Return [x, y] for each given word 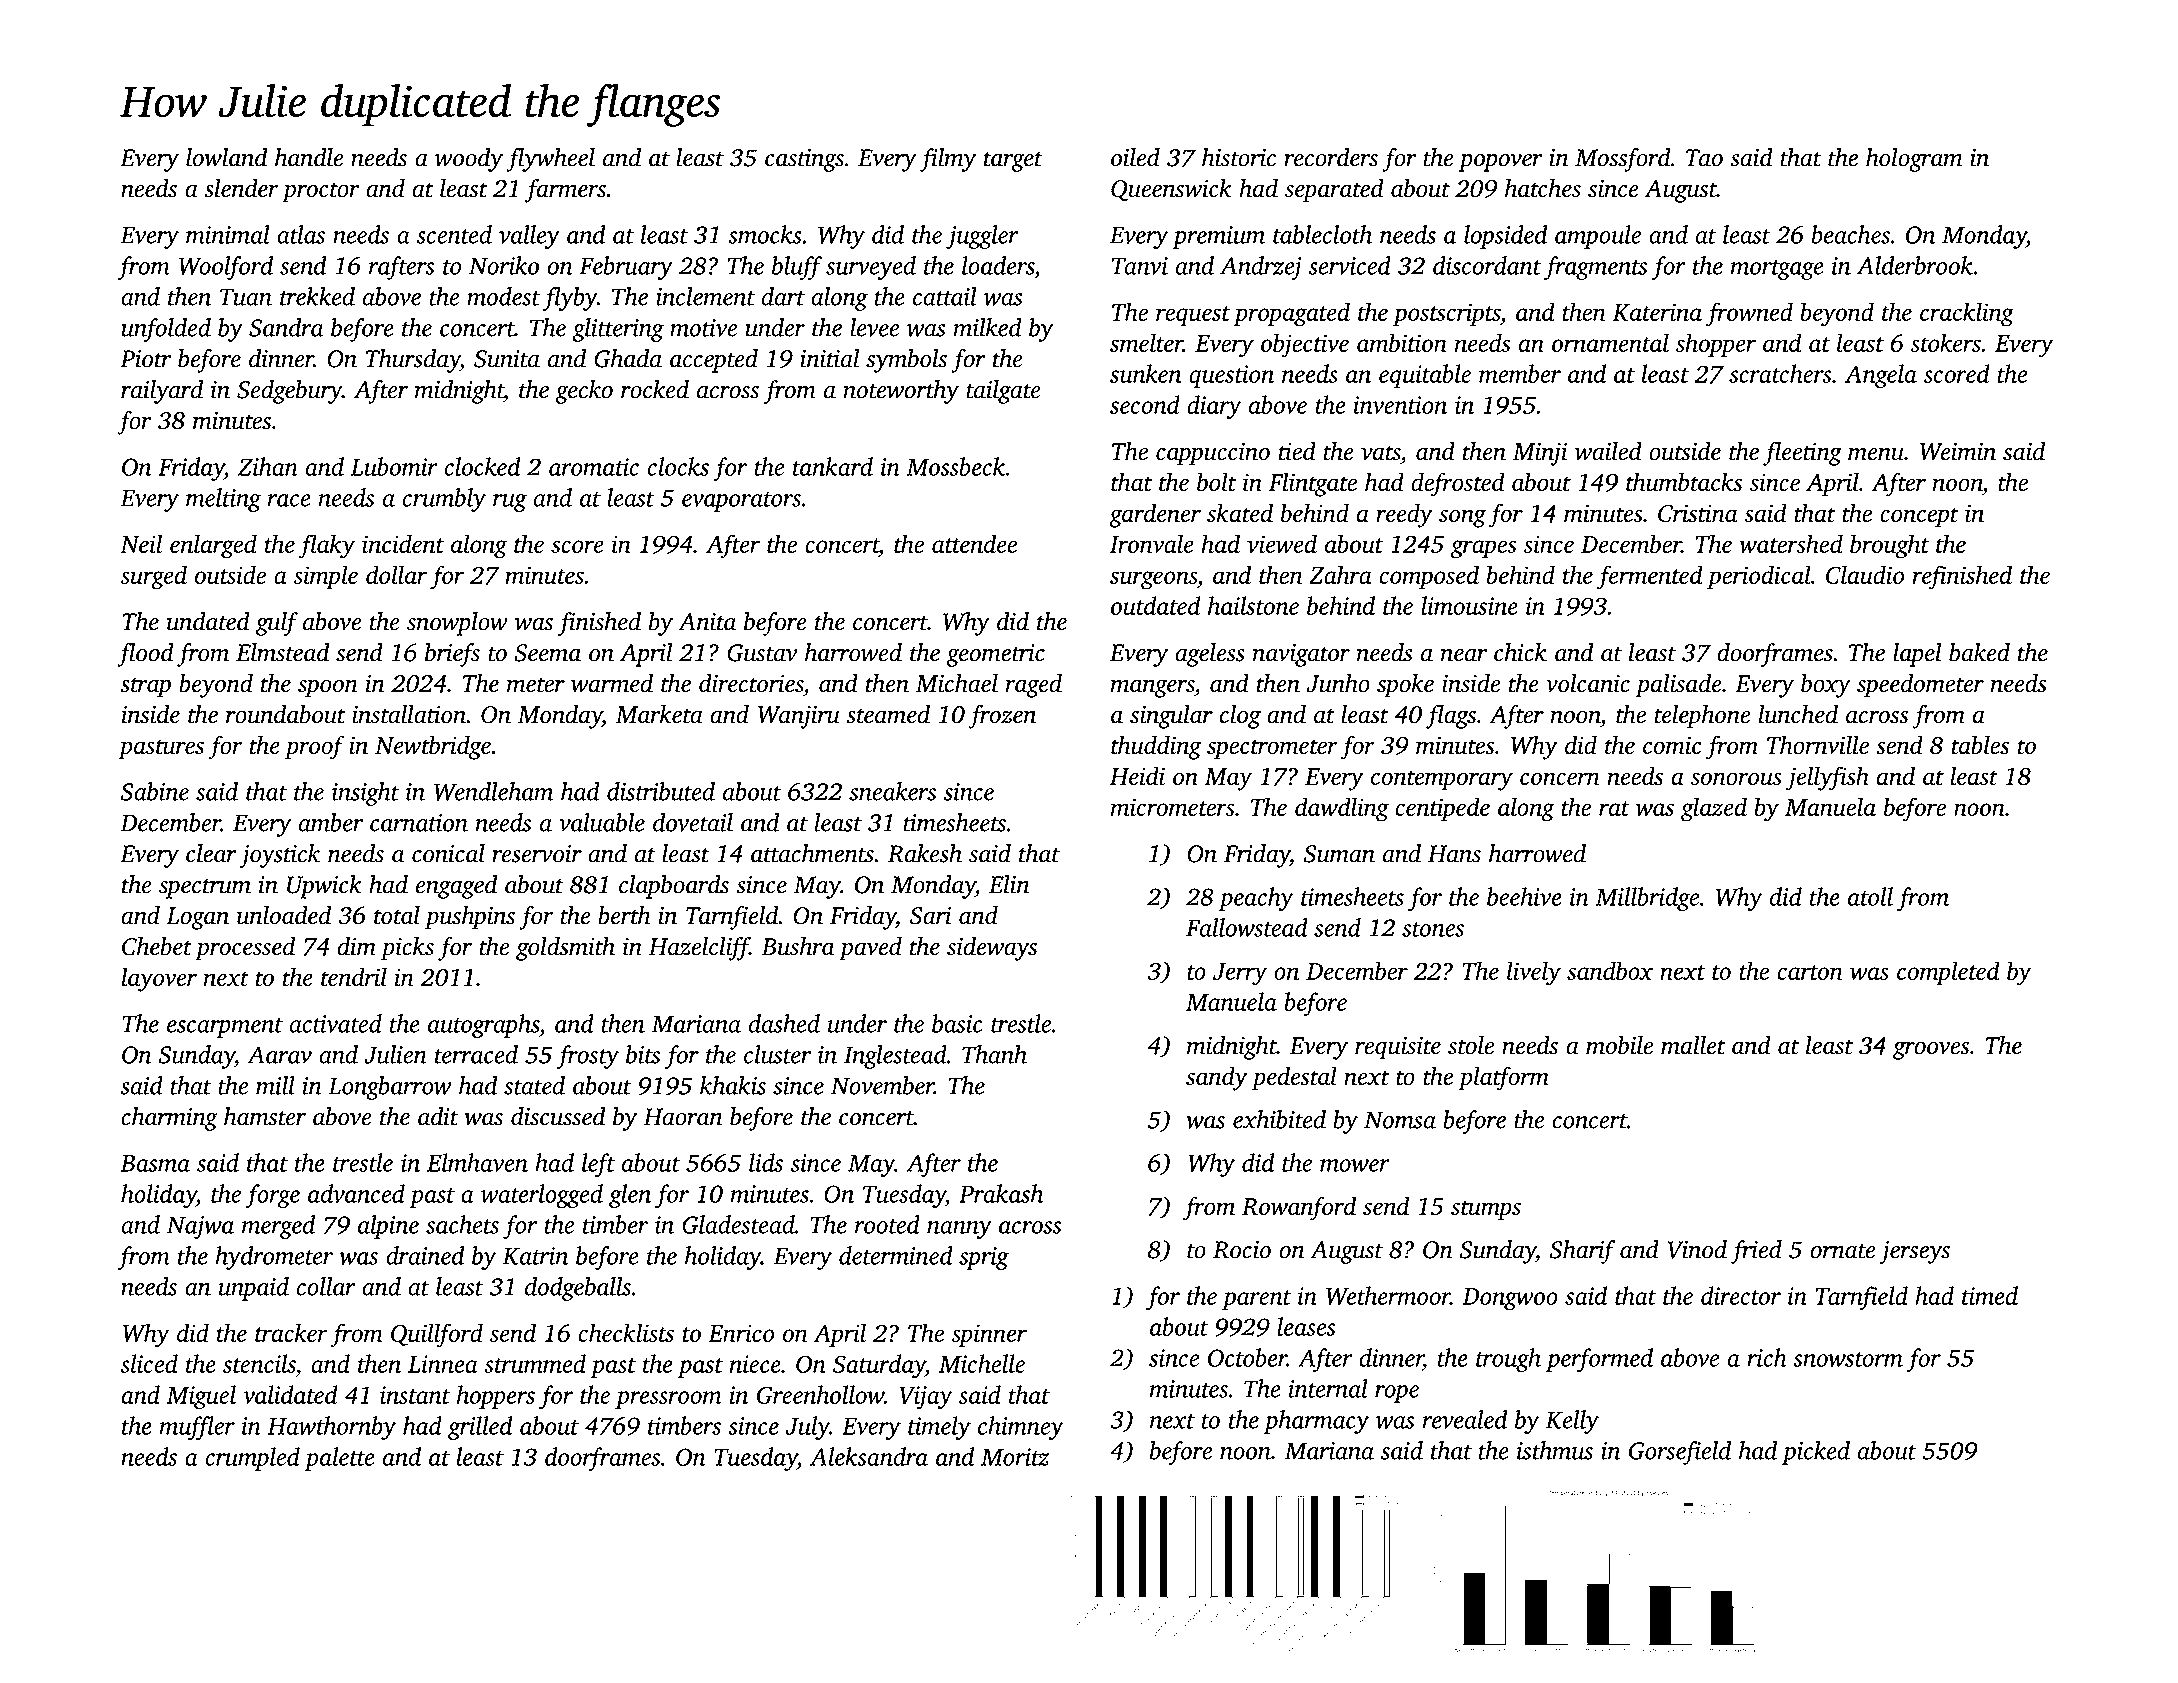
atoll [1870, 896]
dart [783, 296]
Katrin [535, 1256]
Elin [1009, 884]
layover [159, 979]
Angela [1881, 376]
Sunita [507, 359]
